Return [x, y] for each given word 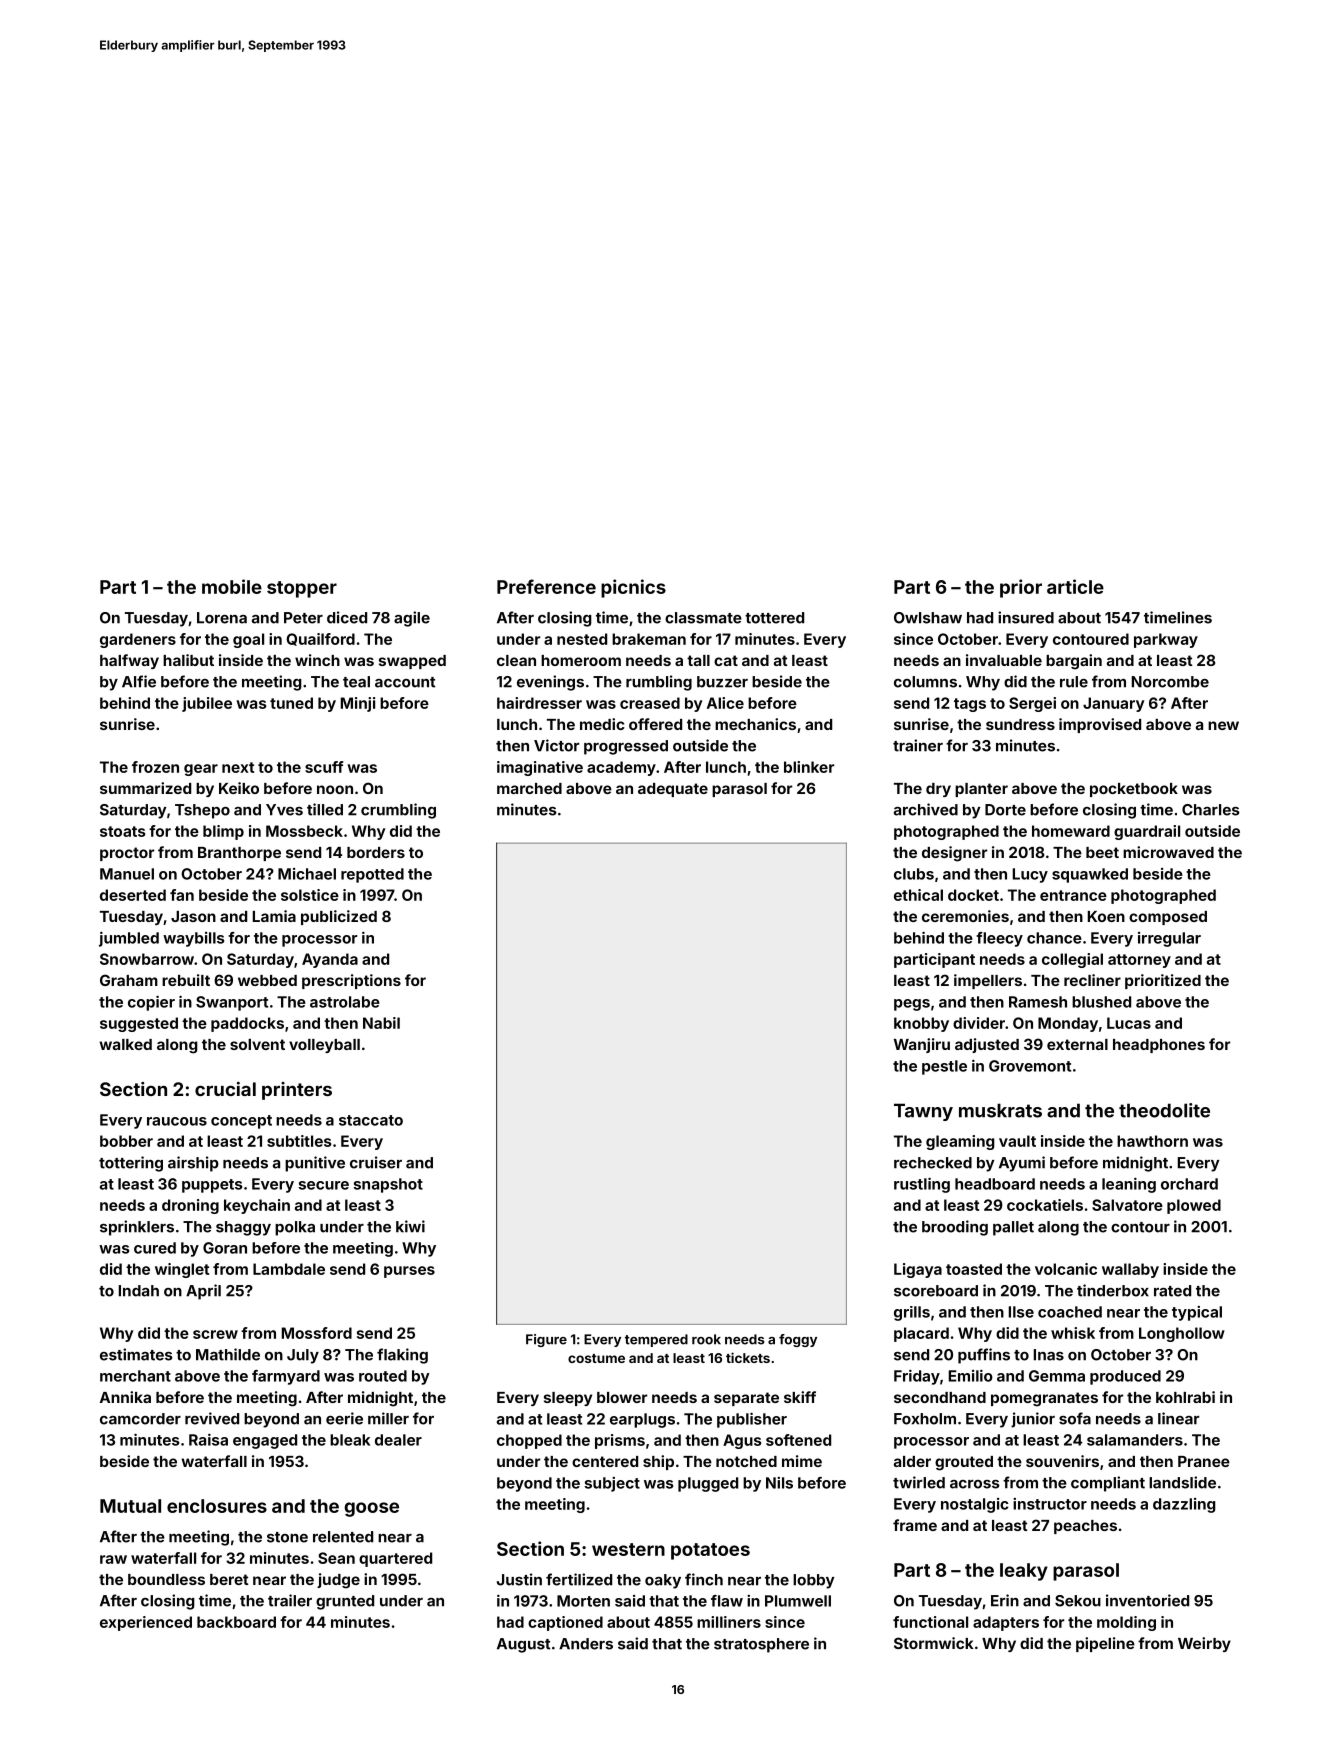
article [1075, 586]
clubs [914, 874]
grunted [345, 1602]
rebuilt [186, 980]
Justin [519, 1579]
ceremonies [965, 916]
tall [698, 660]
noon [335, 789]
